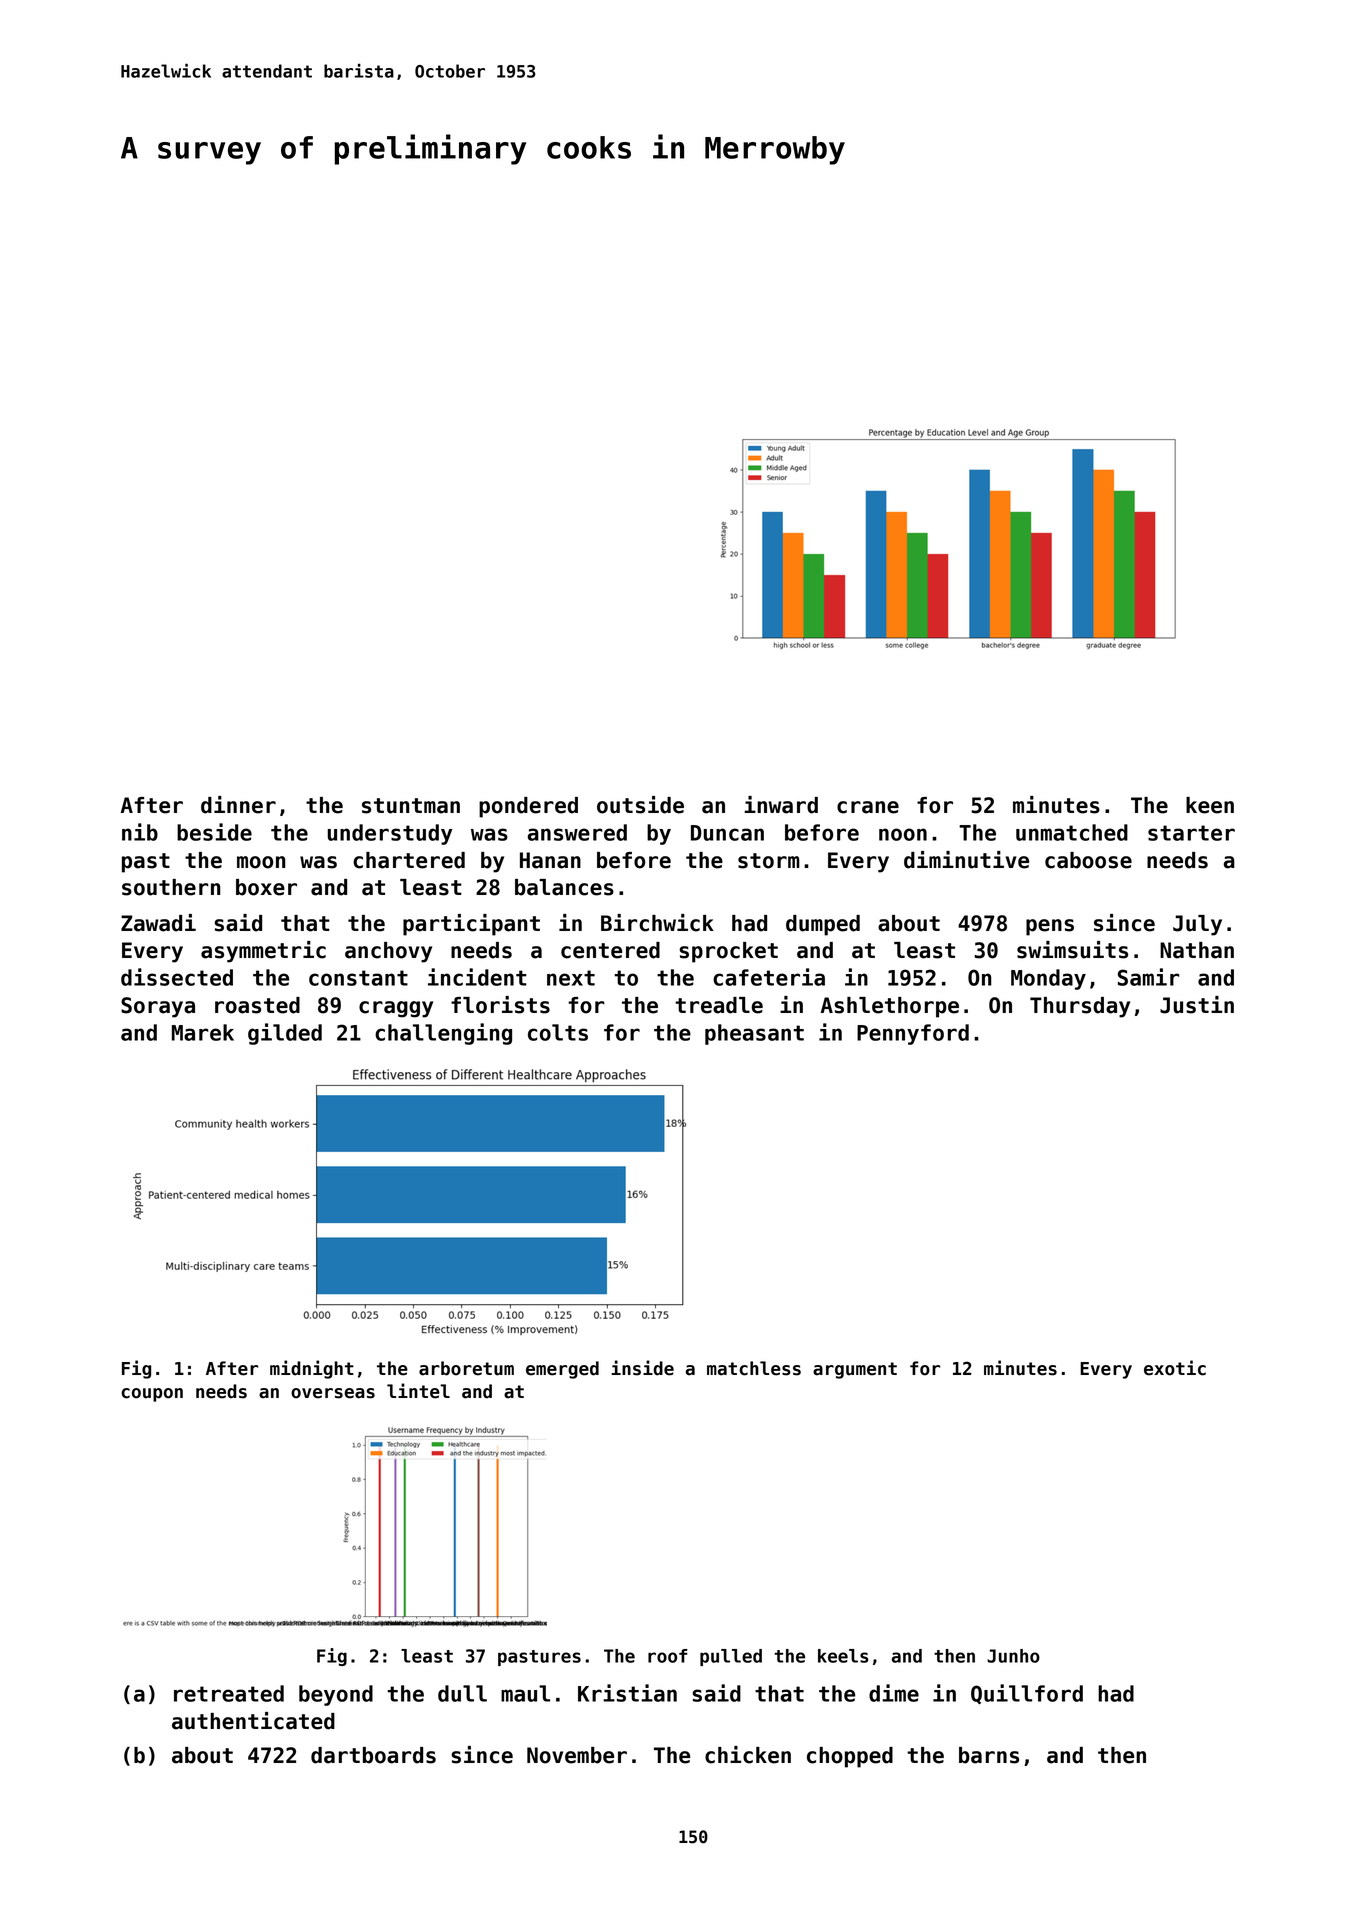  Describe the element at coordinates (152, 1395) in the screenshot. I see `coupon` at that location.
